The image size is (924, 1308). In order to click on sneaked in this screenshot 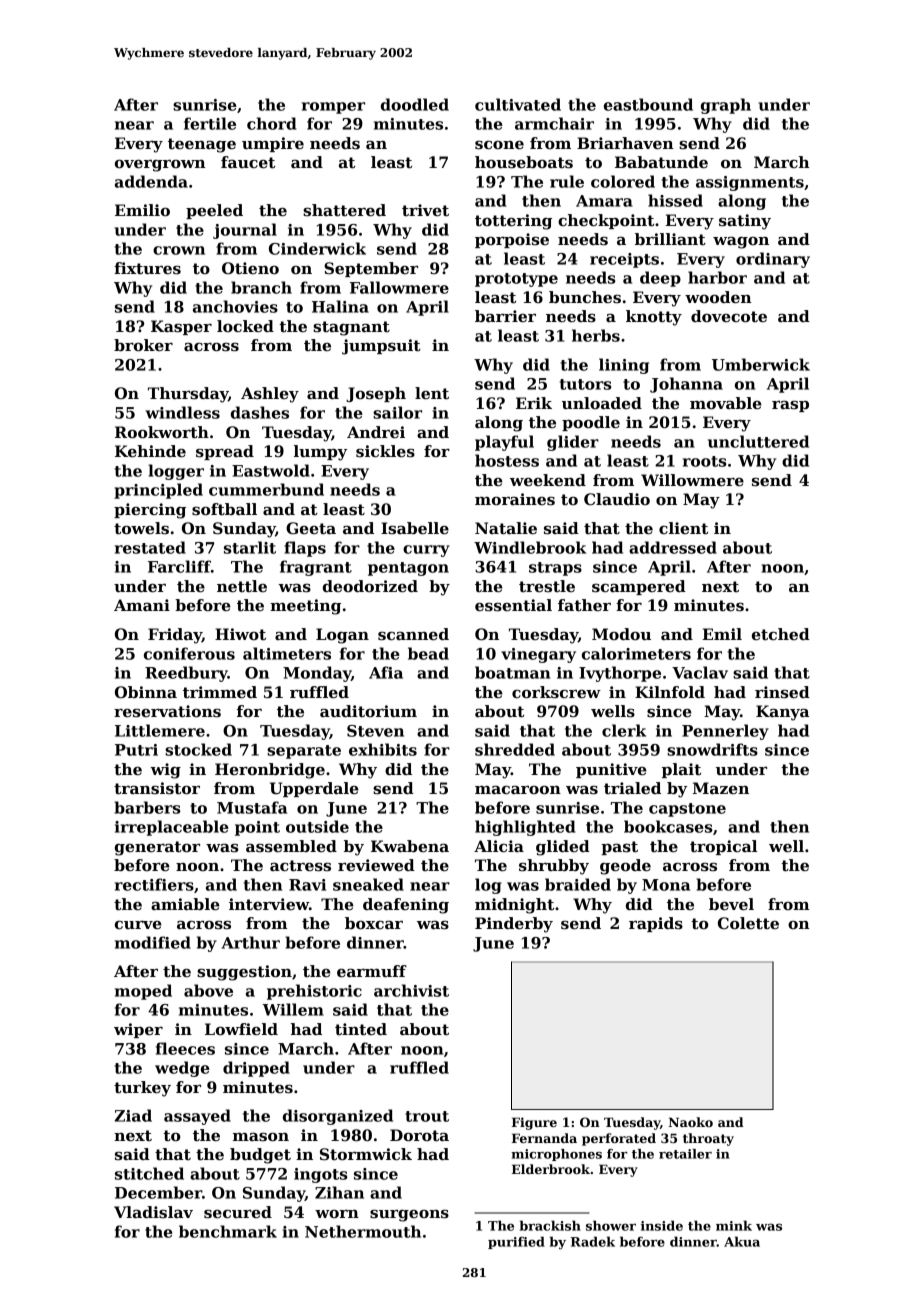, I will do `click(368, 884)`.
